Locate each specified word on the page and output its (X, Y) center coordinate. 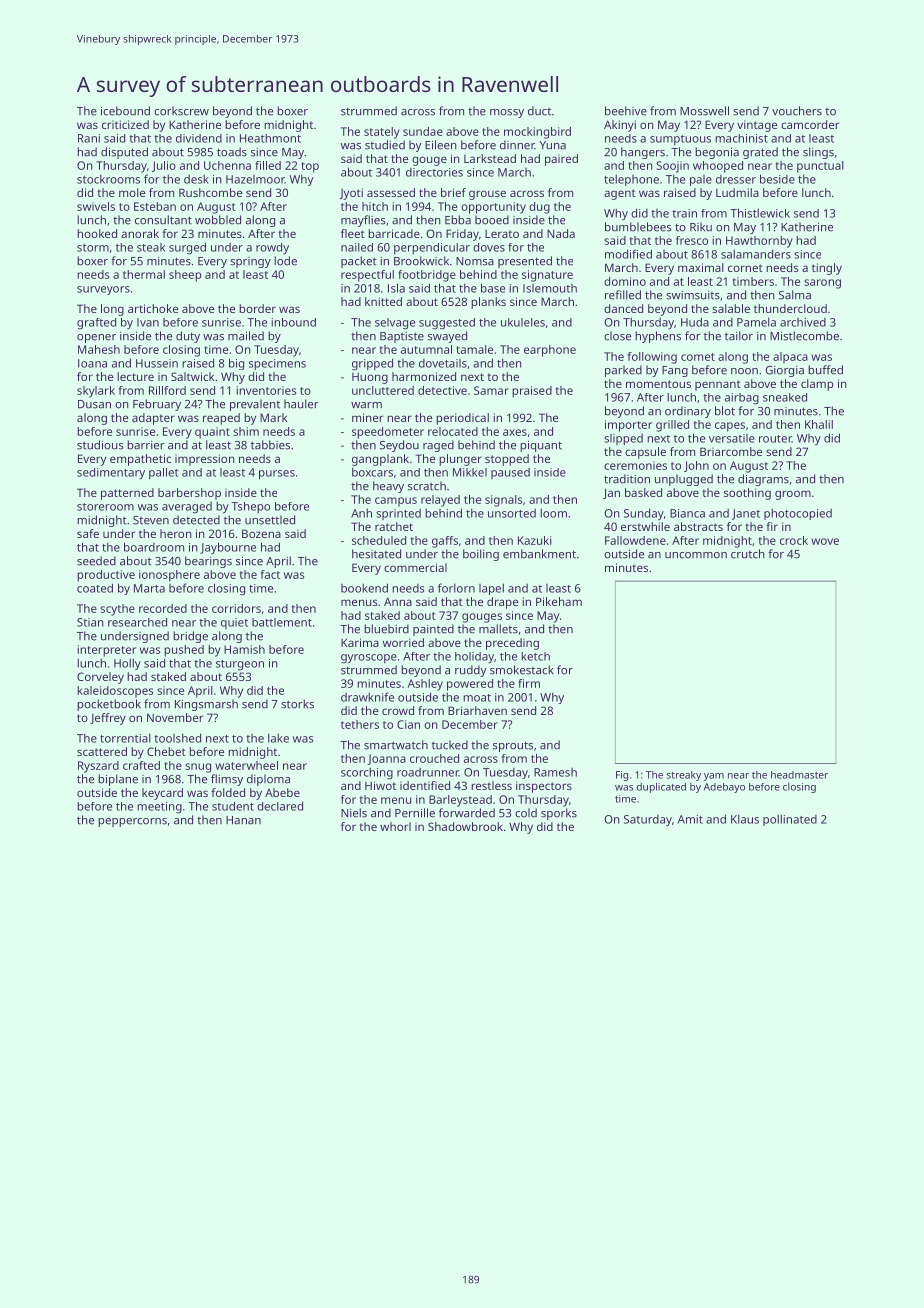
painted (433, 630)
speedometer (388, 433)
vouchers (797, 111)
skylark (96, 392)
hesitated (376, 554)
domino (625, 281)
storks (297, 704)
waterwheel (246, 765)
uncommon (696, 555)
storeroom (105, 507)
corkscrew (181, 111)
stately (382, 133)
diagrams (763, 480)
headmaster (799, 775)
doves (489, 247)
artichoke (153, 308)
